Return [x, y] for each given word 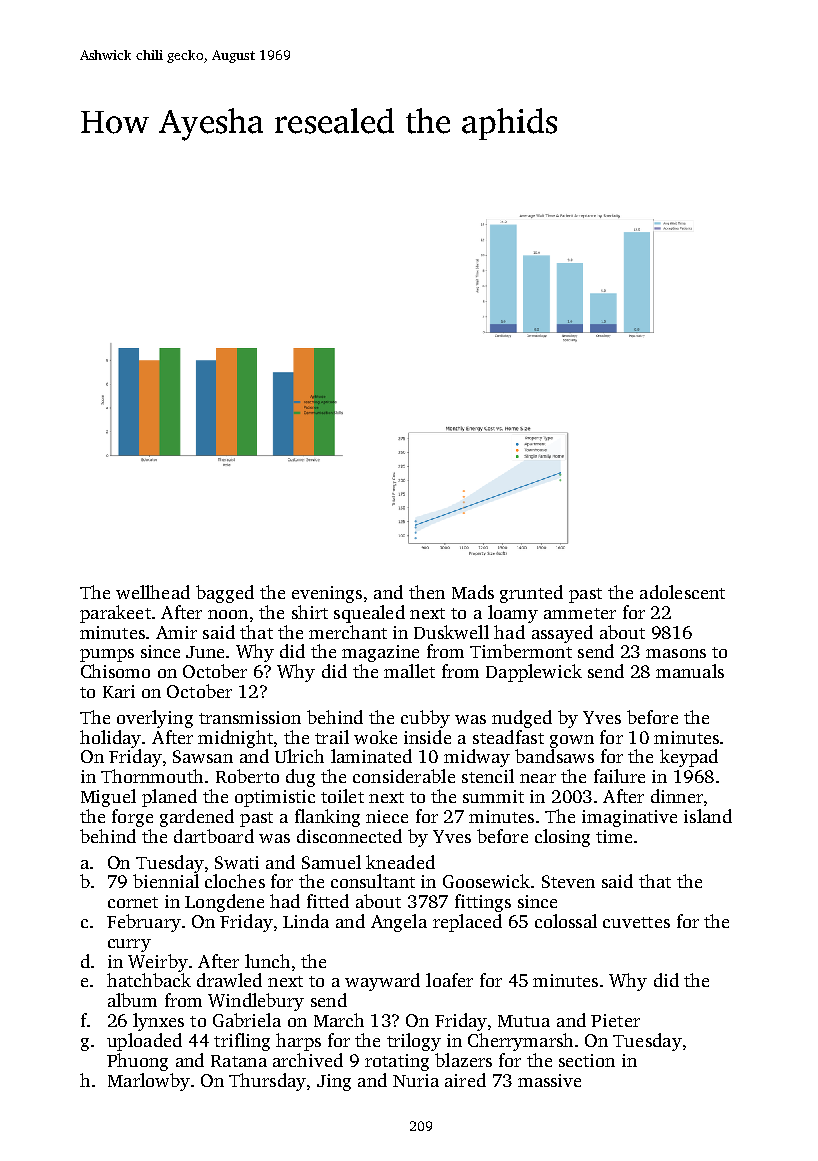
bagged [225, 594]
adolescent [682, 592]
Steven [568, 881]
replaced [467, 923]
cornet [133, 902]
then [427, 592]
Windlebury [256, 1002]
